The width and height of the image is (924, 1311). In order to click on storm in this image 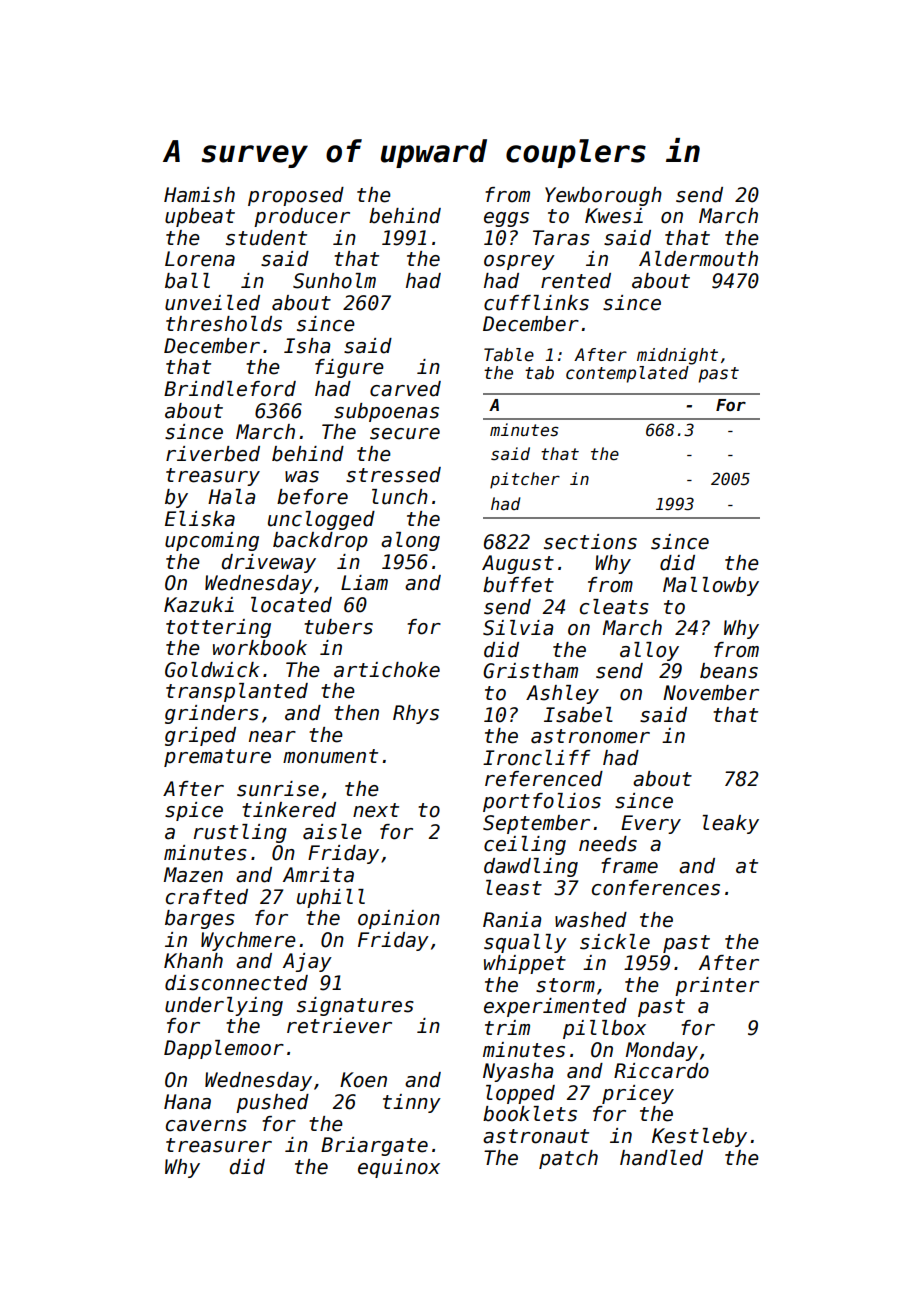, I will do `click(565, 985)`.
